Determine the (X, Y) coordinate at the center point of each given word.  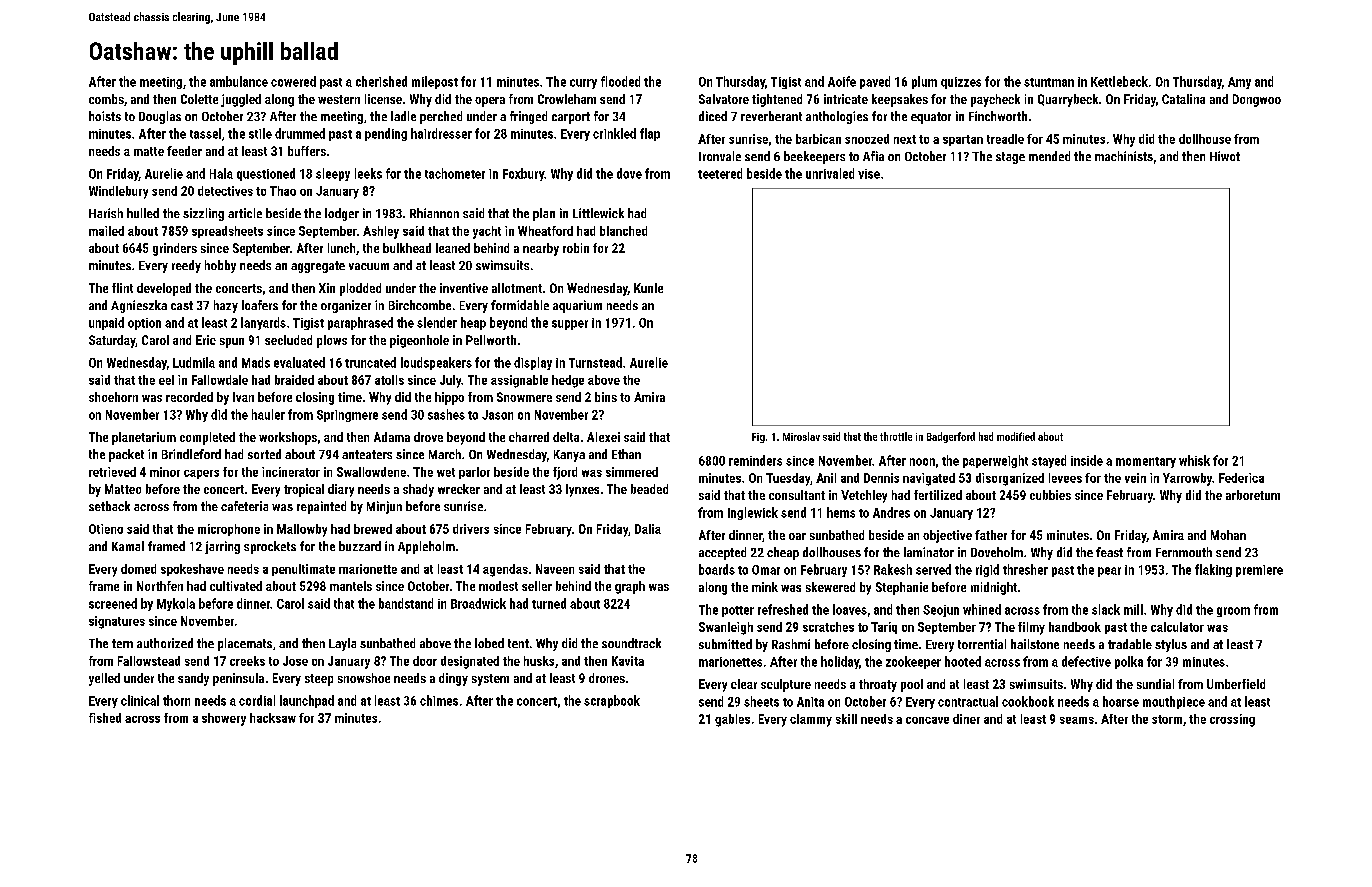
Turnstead (595, 362)
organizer (346, 306)
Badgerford (951, 437)
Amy (1239, 83)
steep (319, 680)
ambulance (239, 81)
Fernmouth (1184, 552)
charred (529, 437)
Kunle (648, 288)
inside (1087, 460)
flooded (620, 81)
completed (207, 438)
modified (1016, 436)
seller (537, 586)
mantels (351, 586)
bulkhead (407, 248)
